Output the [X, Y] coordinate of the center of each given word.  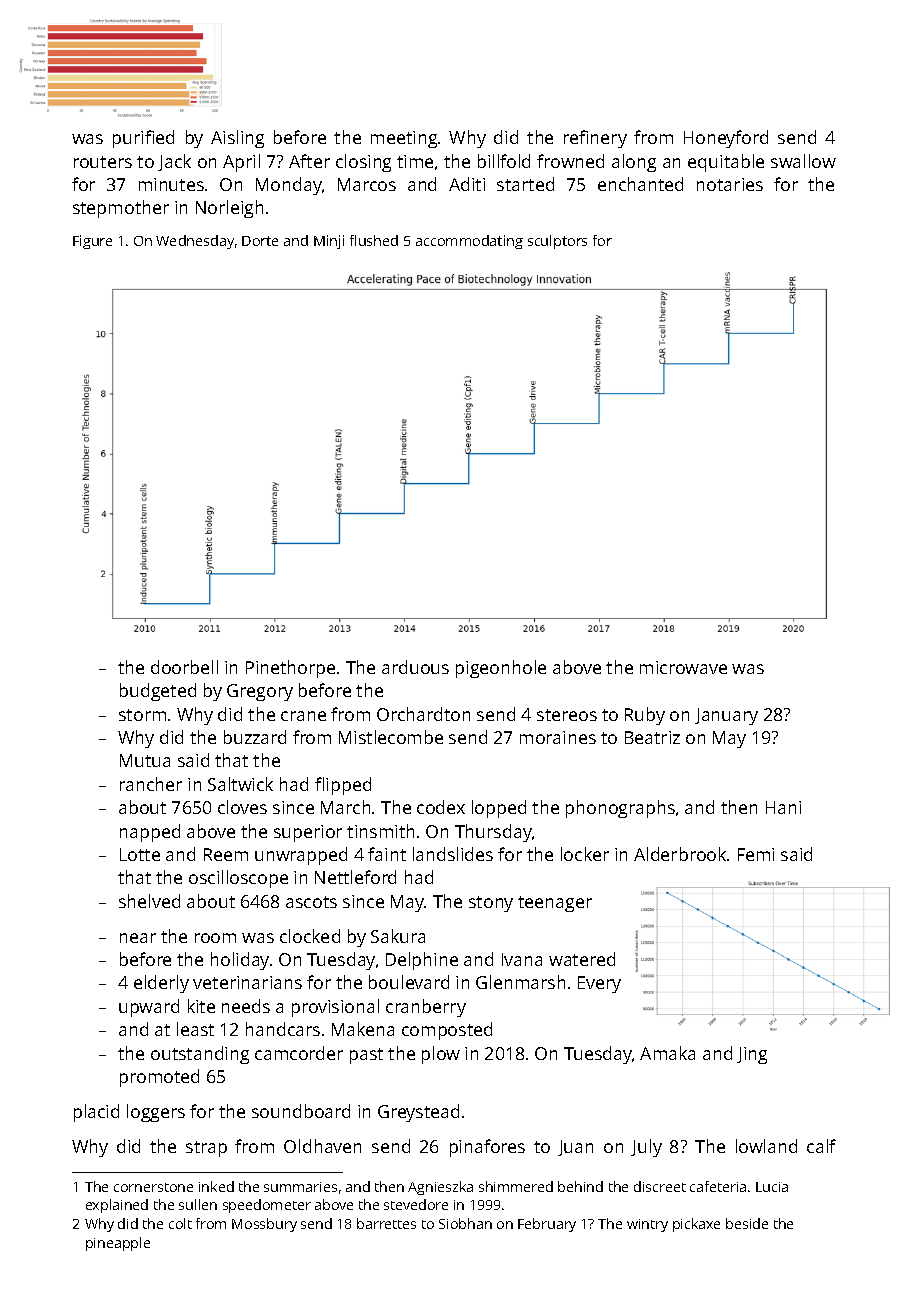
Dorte [260, 241]
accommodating [469, 242]
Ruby [645, 716]
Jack [174, 162]
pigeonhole [501, 669]
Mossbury [264, 1225]
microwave [683, 667]
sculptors [557, 242]
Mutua [145, 760]
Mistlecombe [391, 737]
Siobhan [465, 1223]
